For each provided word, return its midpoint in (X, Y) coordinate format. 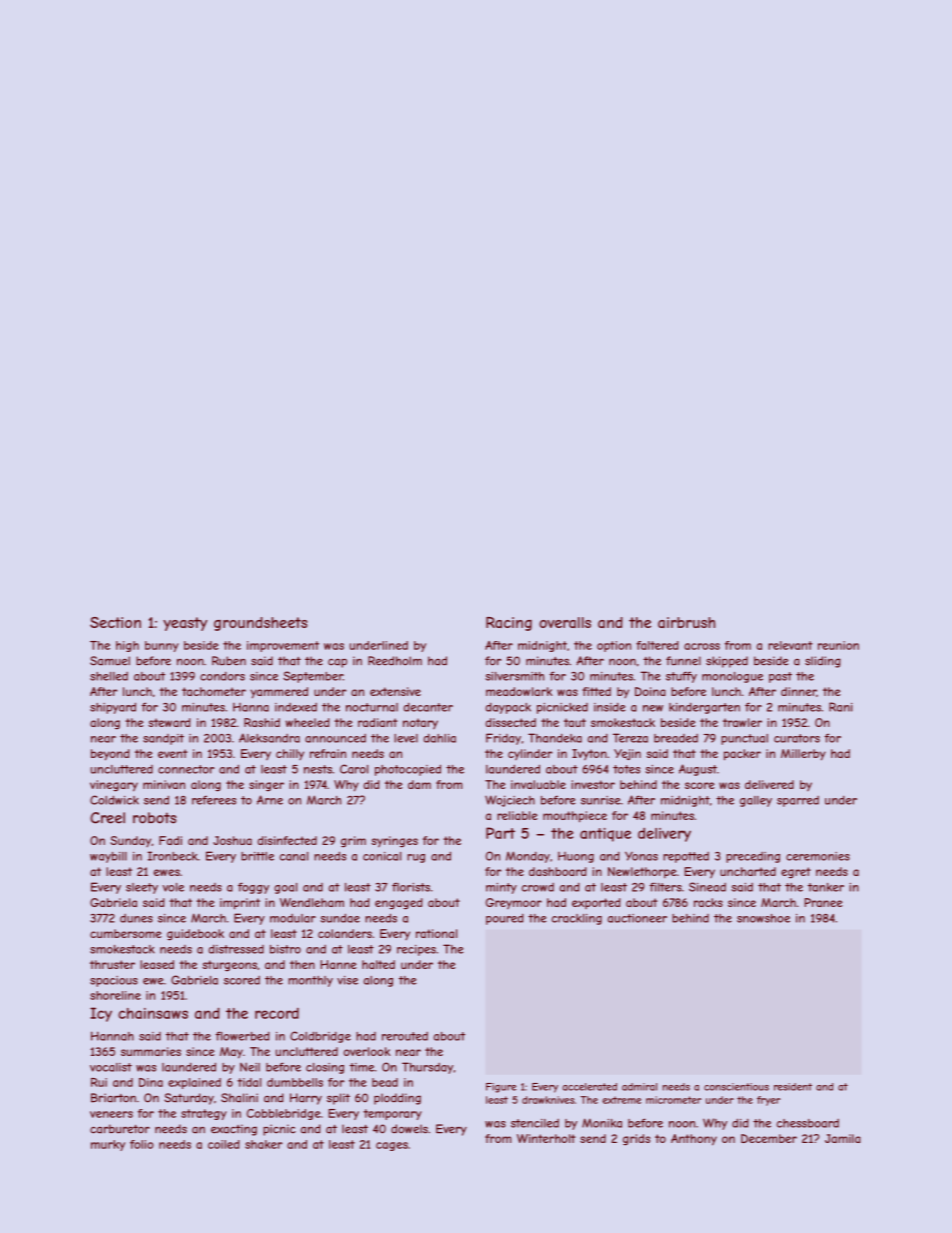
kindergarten (704, 708)
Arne (270, 800)
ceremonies (818, 856)
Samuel (110, 661)
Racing (509, 624)
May (231, 1053)
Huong (576, 857)
